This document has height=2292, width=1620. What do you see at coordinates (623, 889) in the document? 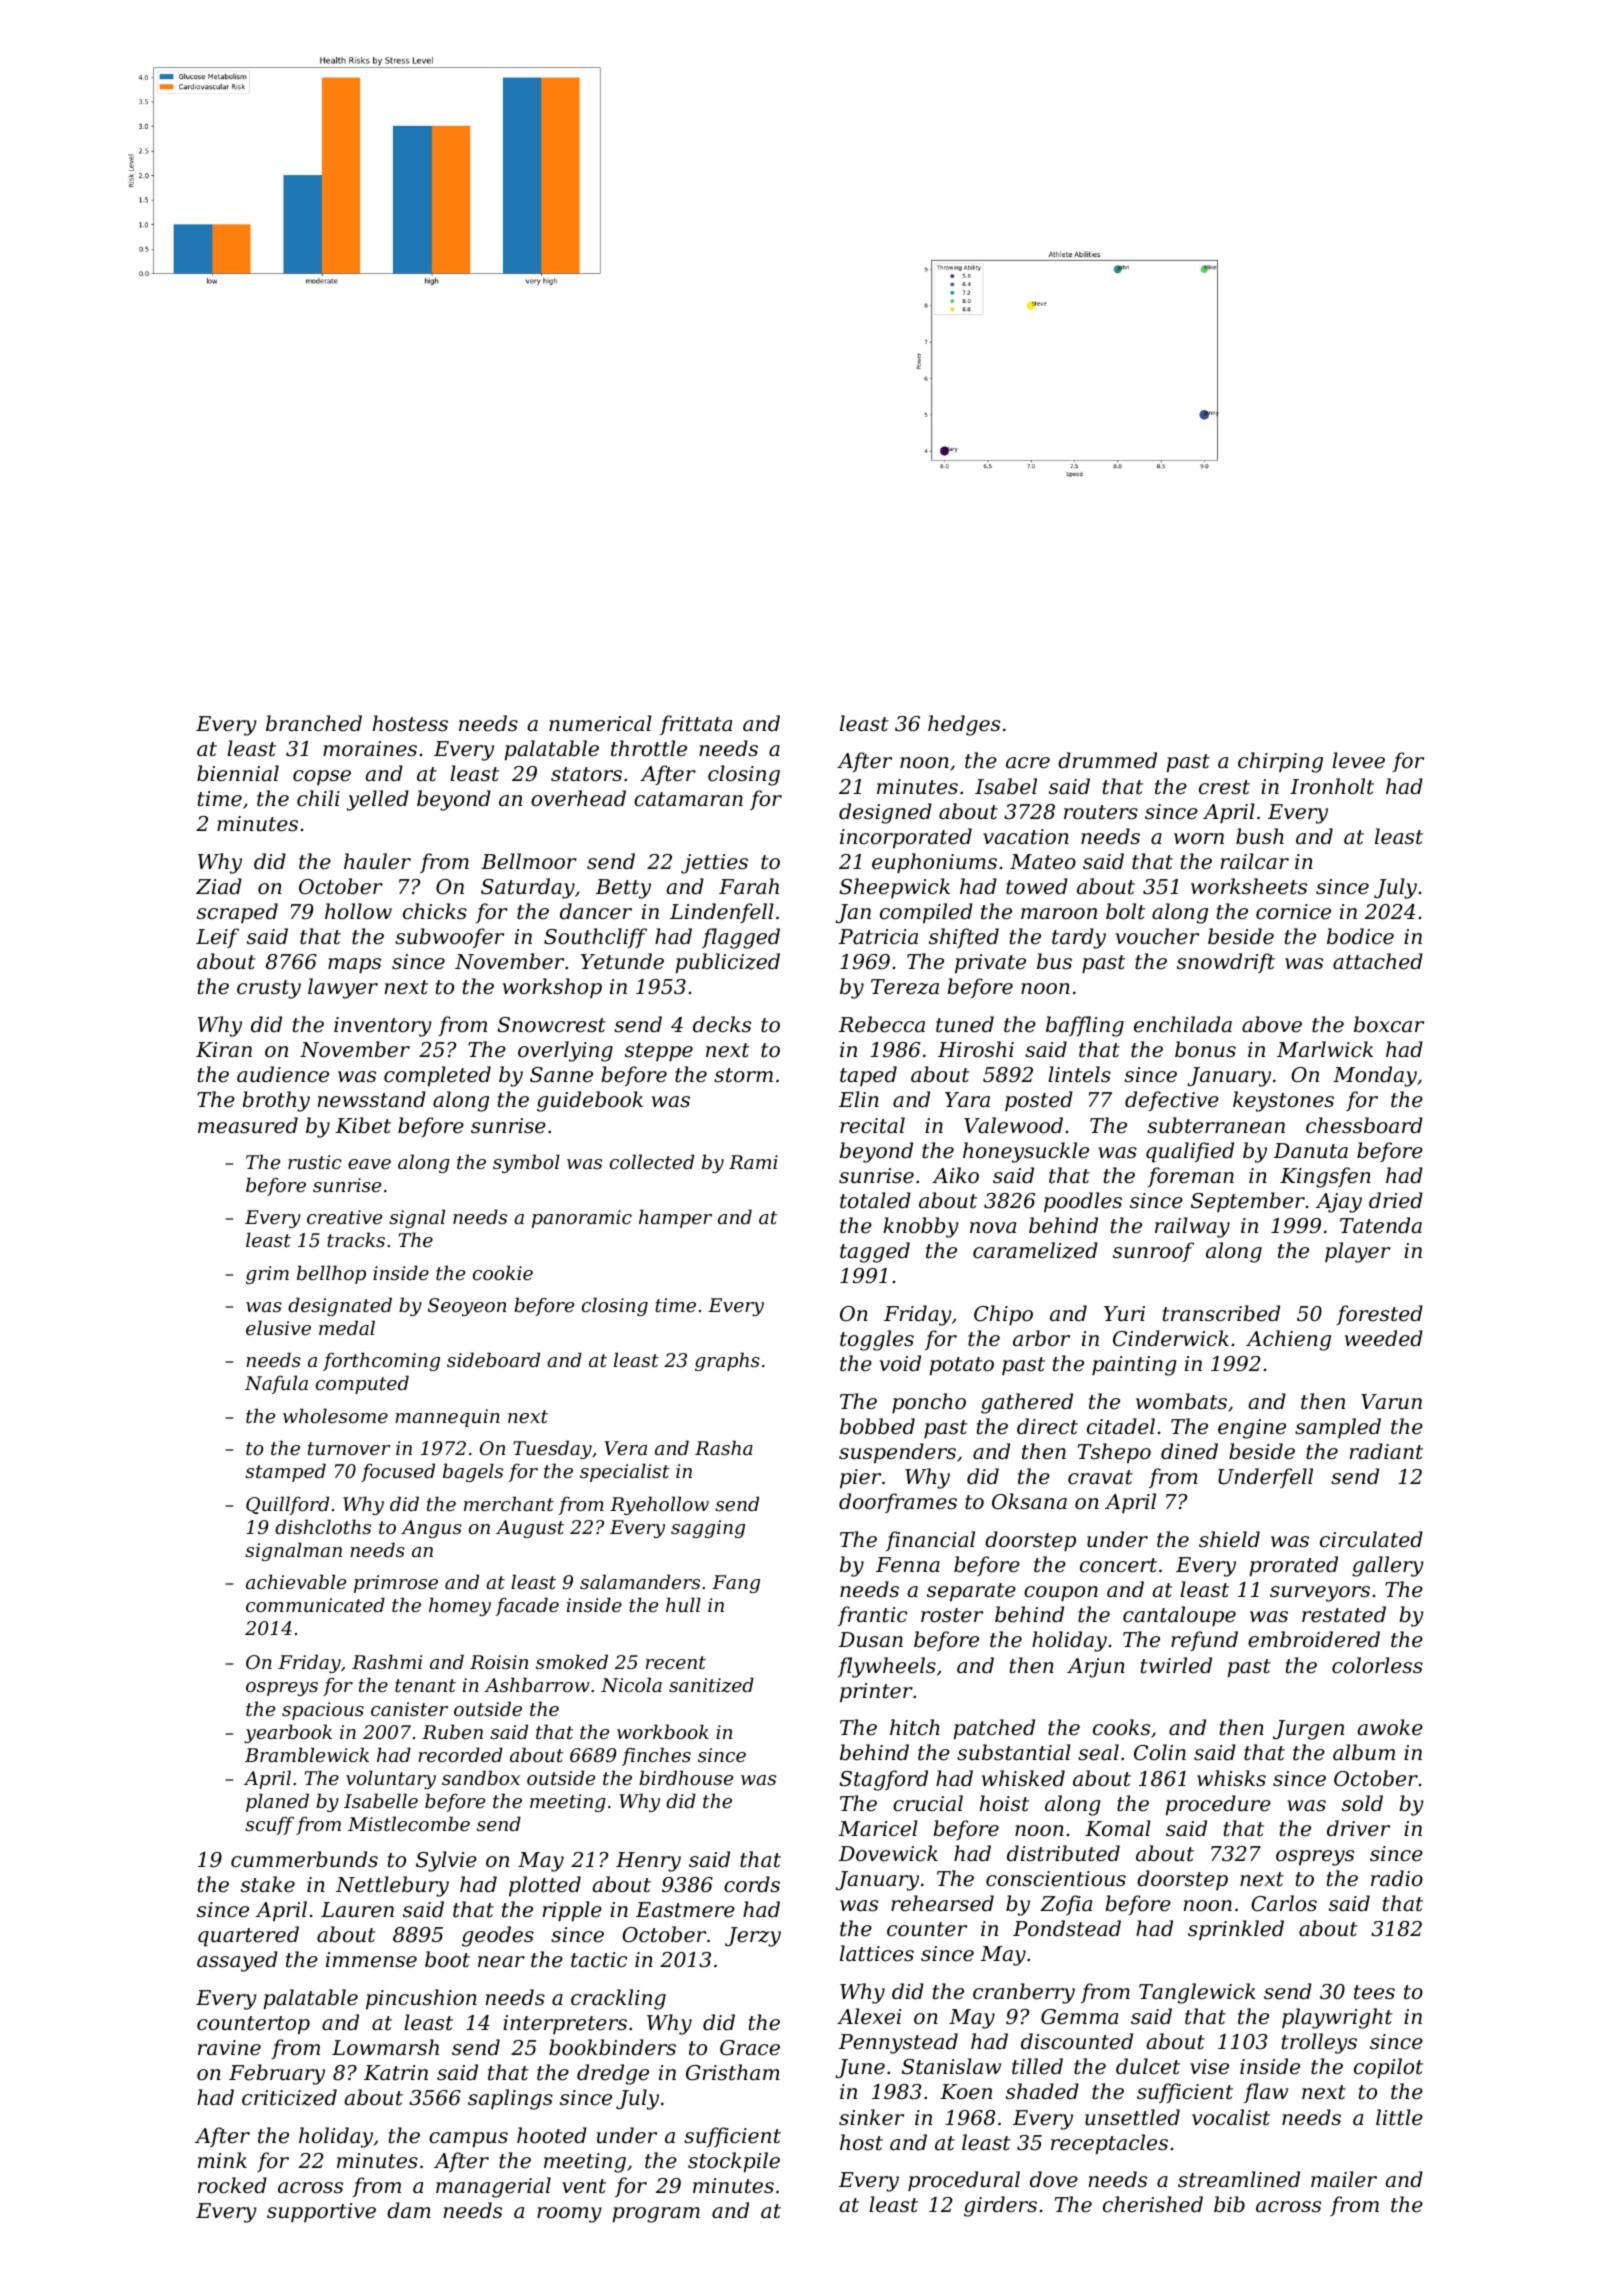
I see `Betty` at bounding box center [623, 889].
